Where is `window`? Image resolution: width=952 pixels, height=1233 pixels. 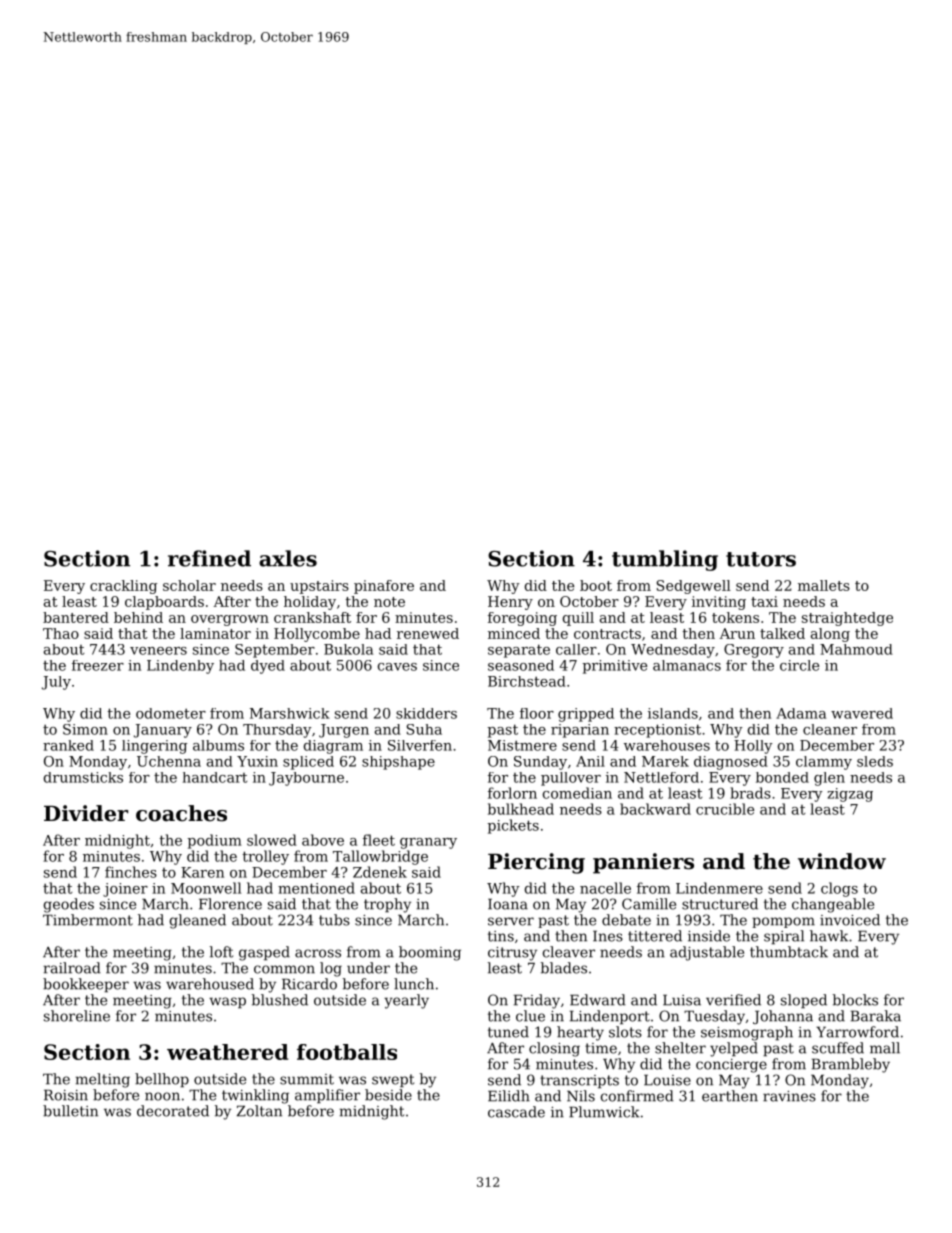
window is located at coordinates (842, 861).
